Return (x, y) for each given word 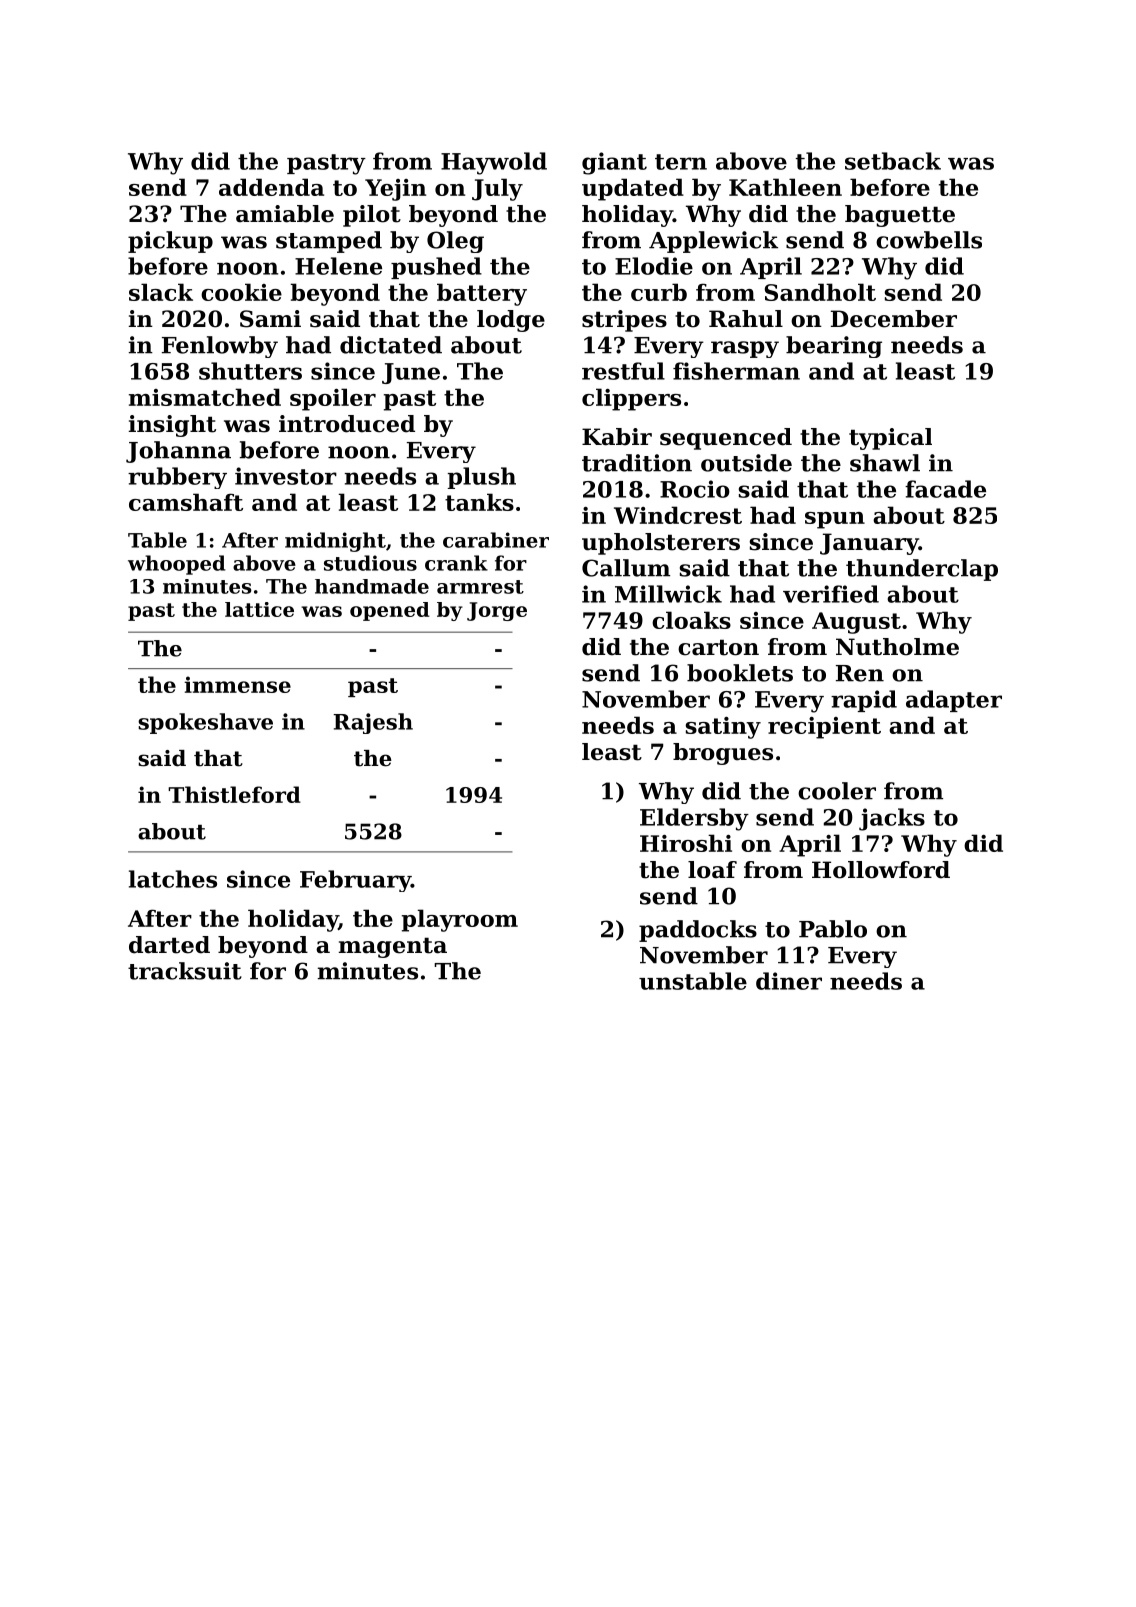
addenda (271, 187)
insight (172, 426)
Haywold (494, 163)
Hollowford (881, 870)
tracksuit (185, 971)
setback (893, 161)
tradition (637, 463)
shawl (885, 463)
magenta (393, 947)
